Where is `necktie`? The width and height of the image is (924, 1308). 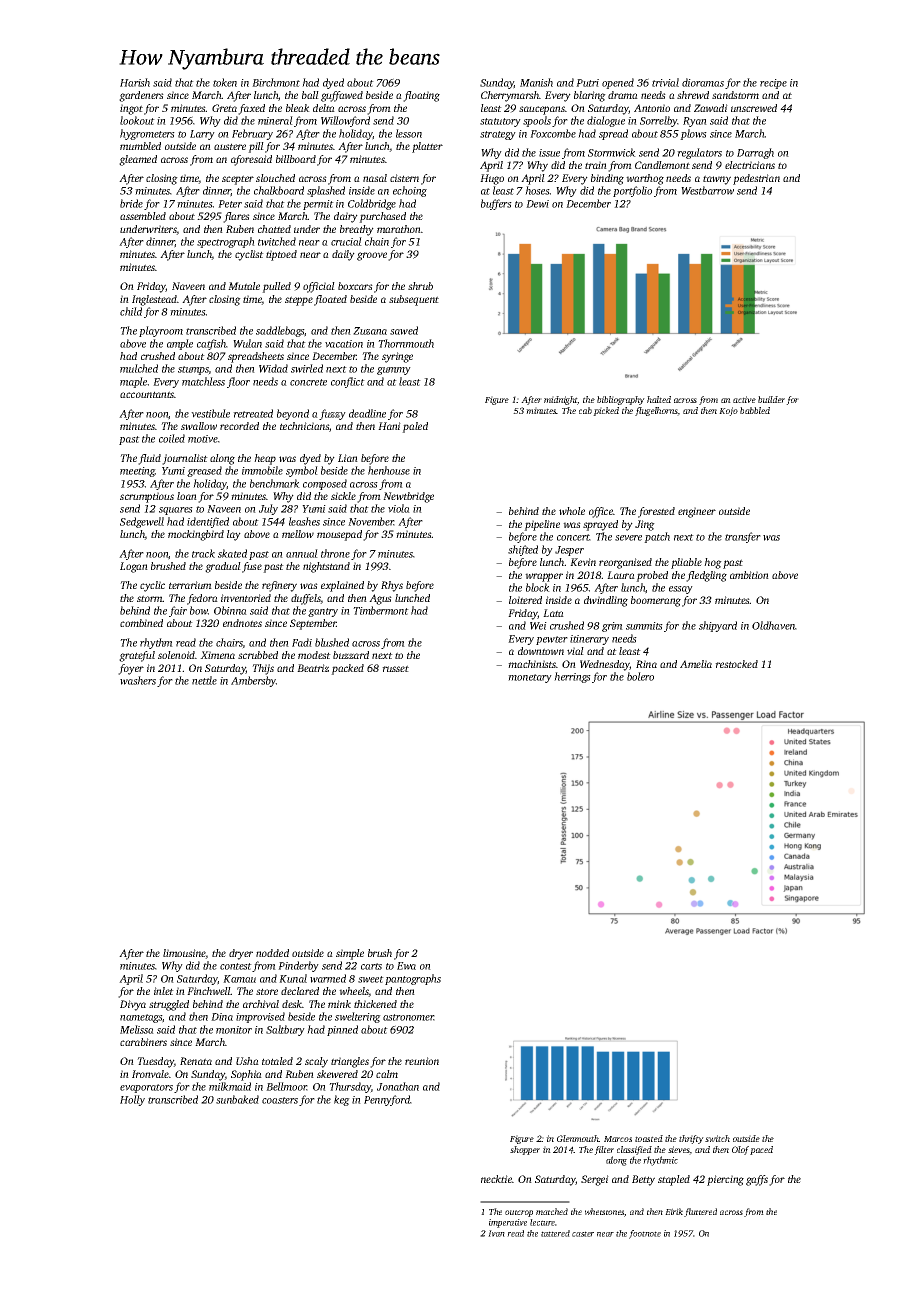 necktie is located at coordinates (496, 1179).
